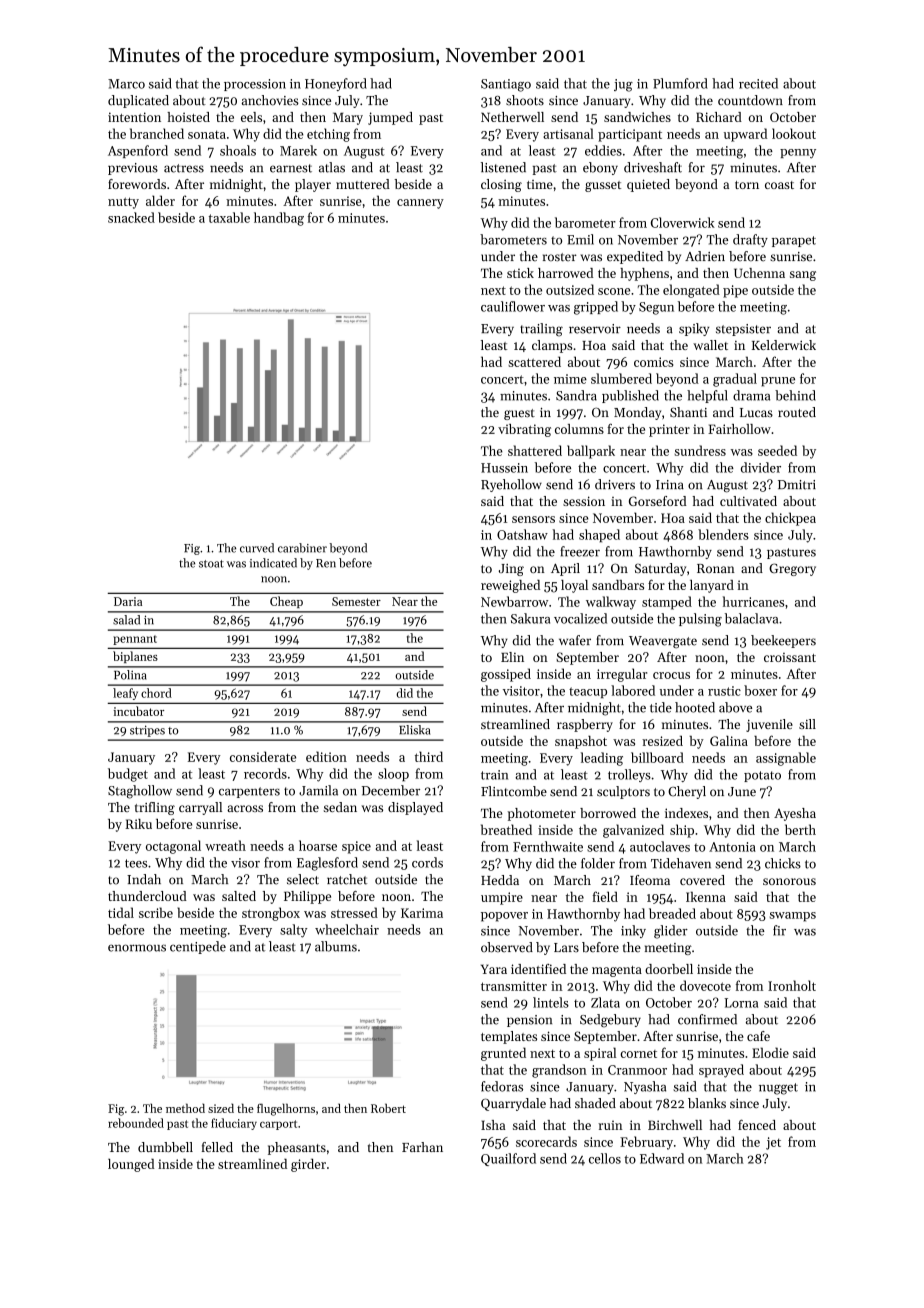 The width and height of the image is (924, 1308). What do you see at coordinates (270, 100) in the image?
I see `anchovies` at bounding box center [270, 100].
